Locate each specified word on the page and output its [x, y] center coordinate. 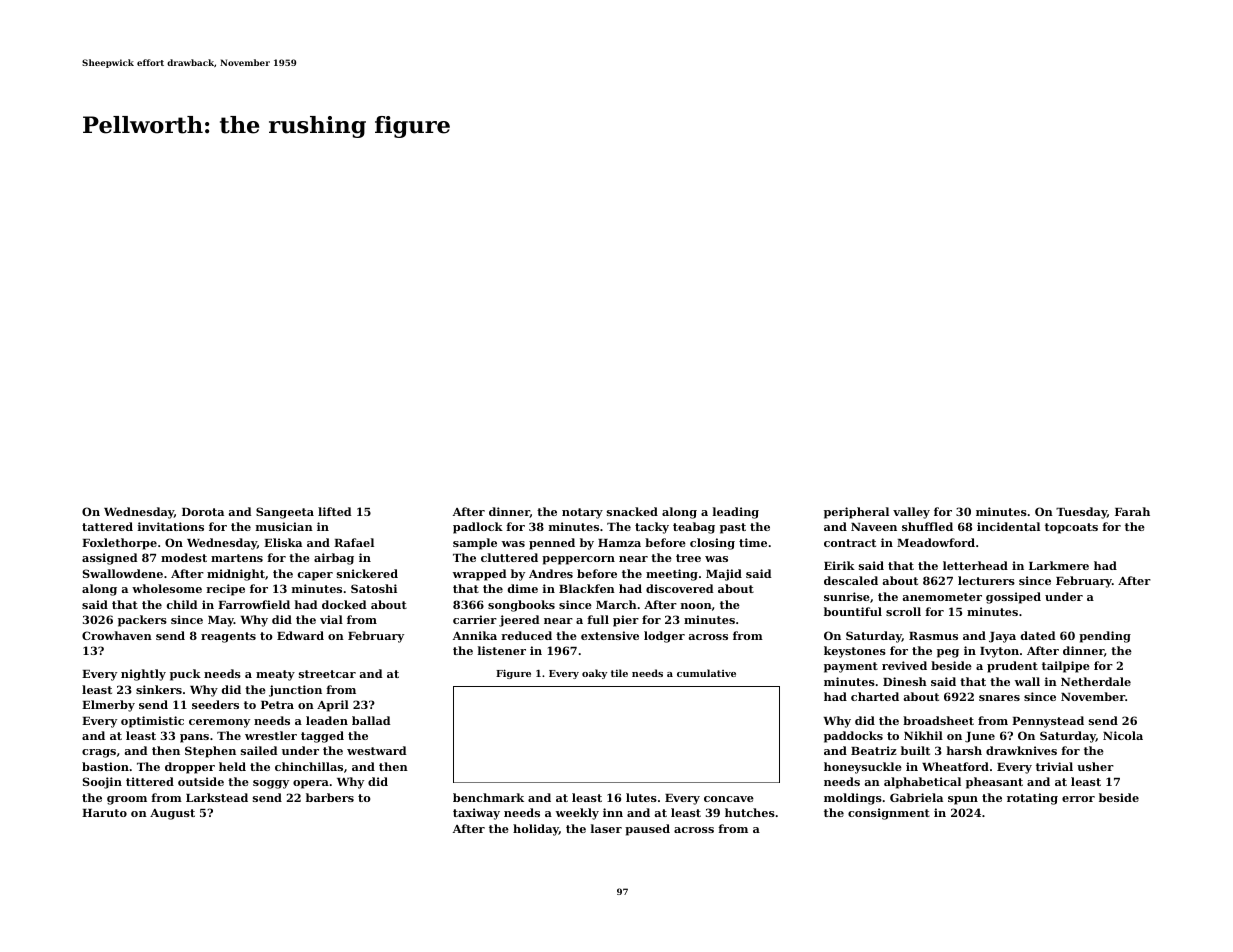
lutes [641, 797]
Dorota [203, 512]
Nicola [1123, 735]
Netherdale [1096, 681]
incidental [1008, 526]
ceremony [219, 723]
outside [201, 781]
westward [377, 750]
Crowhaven [117, 635]
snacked [632, 511]
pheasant [994, 783]
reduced [526, 635]
